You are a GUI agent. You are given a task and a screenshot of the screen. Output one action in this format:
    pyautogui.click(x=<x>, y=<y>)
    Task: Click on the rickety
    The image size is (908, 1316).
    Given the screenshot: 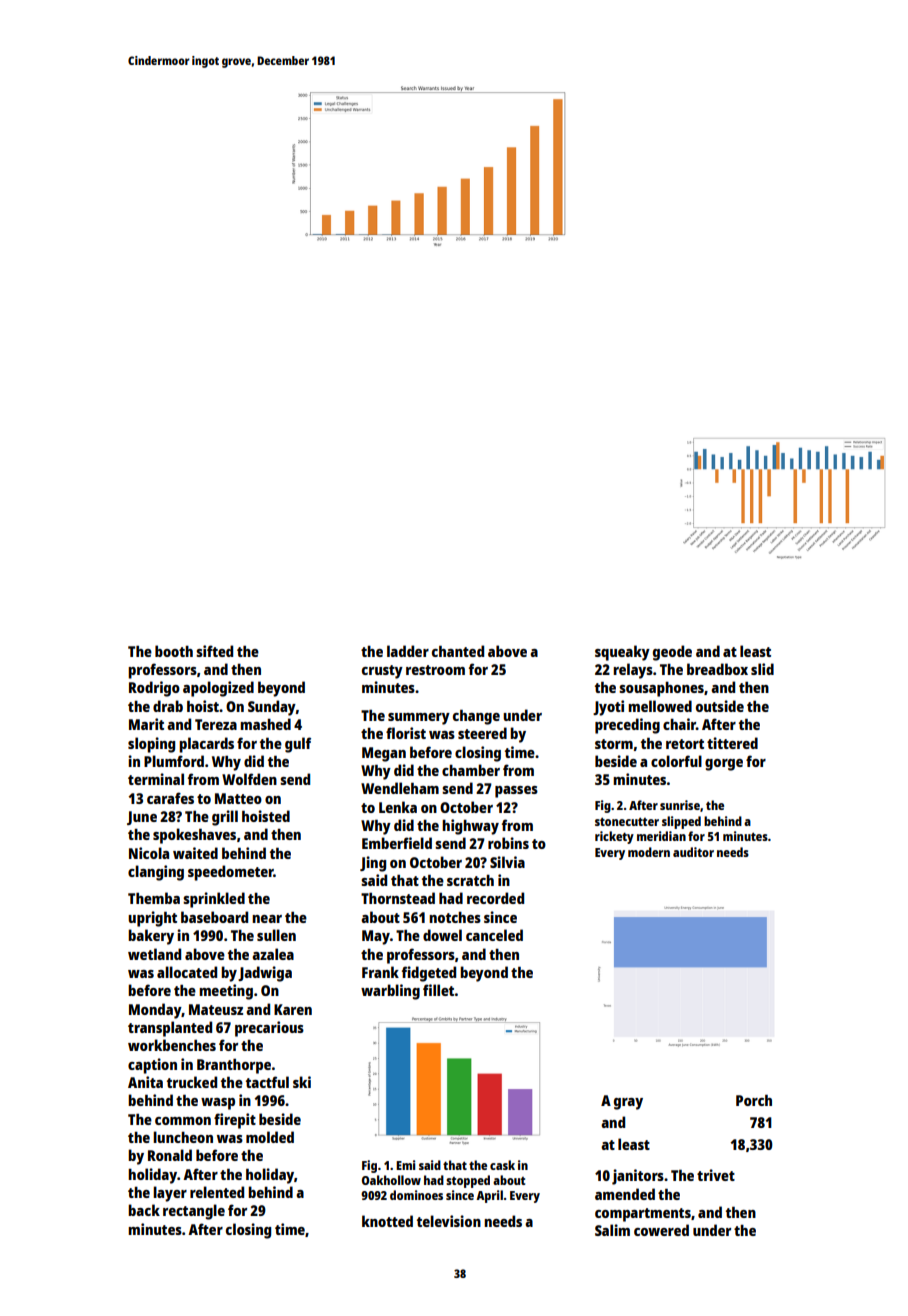 What is the action you would take?
    pyautogui.click(x=614, y=837)
